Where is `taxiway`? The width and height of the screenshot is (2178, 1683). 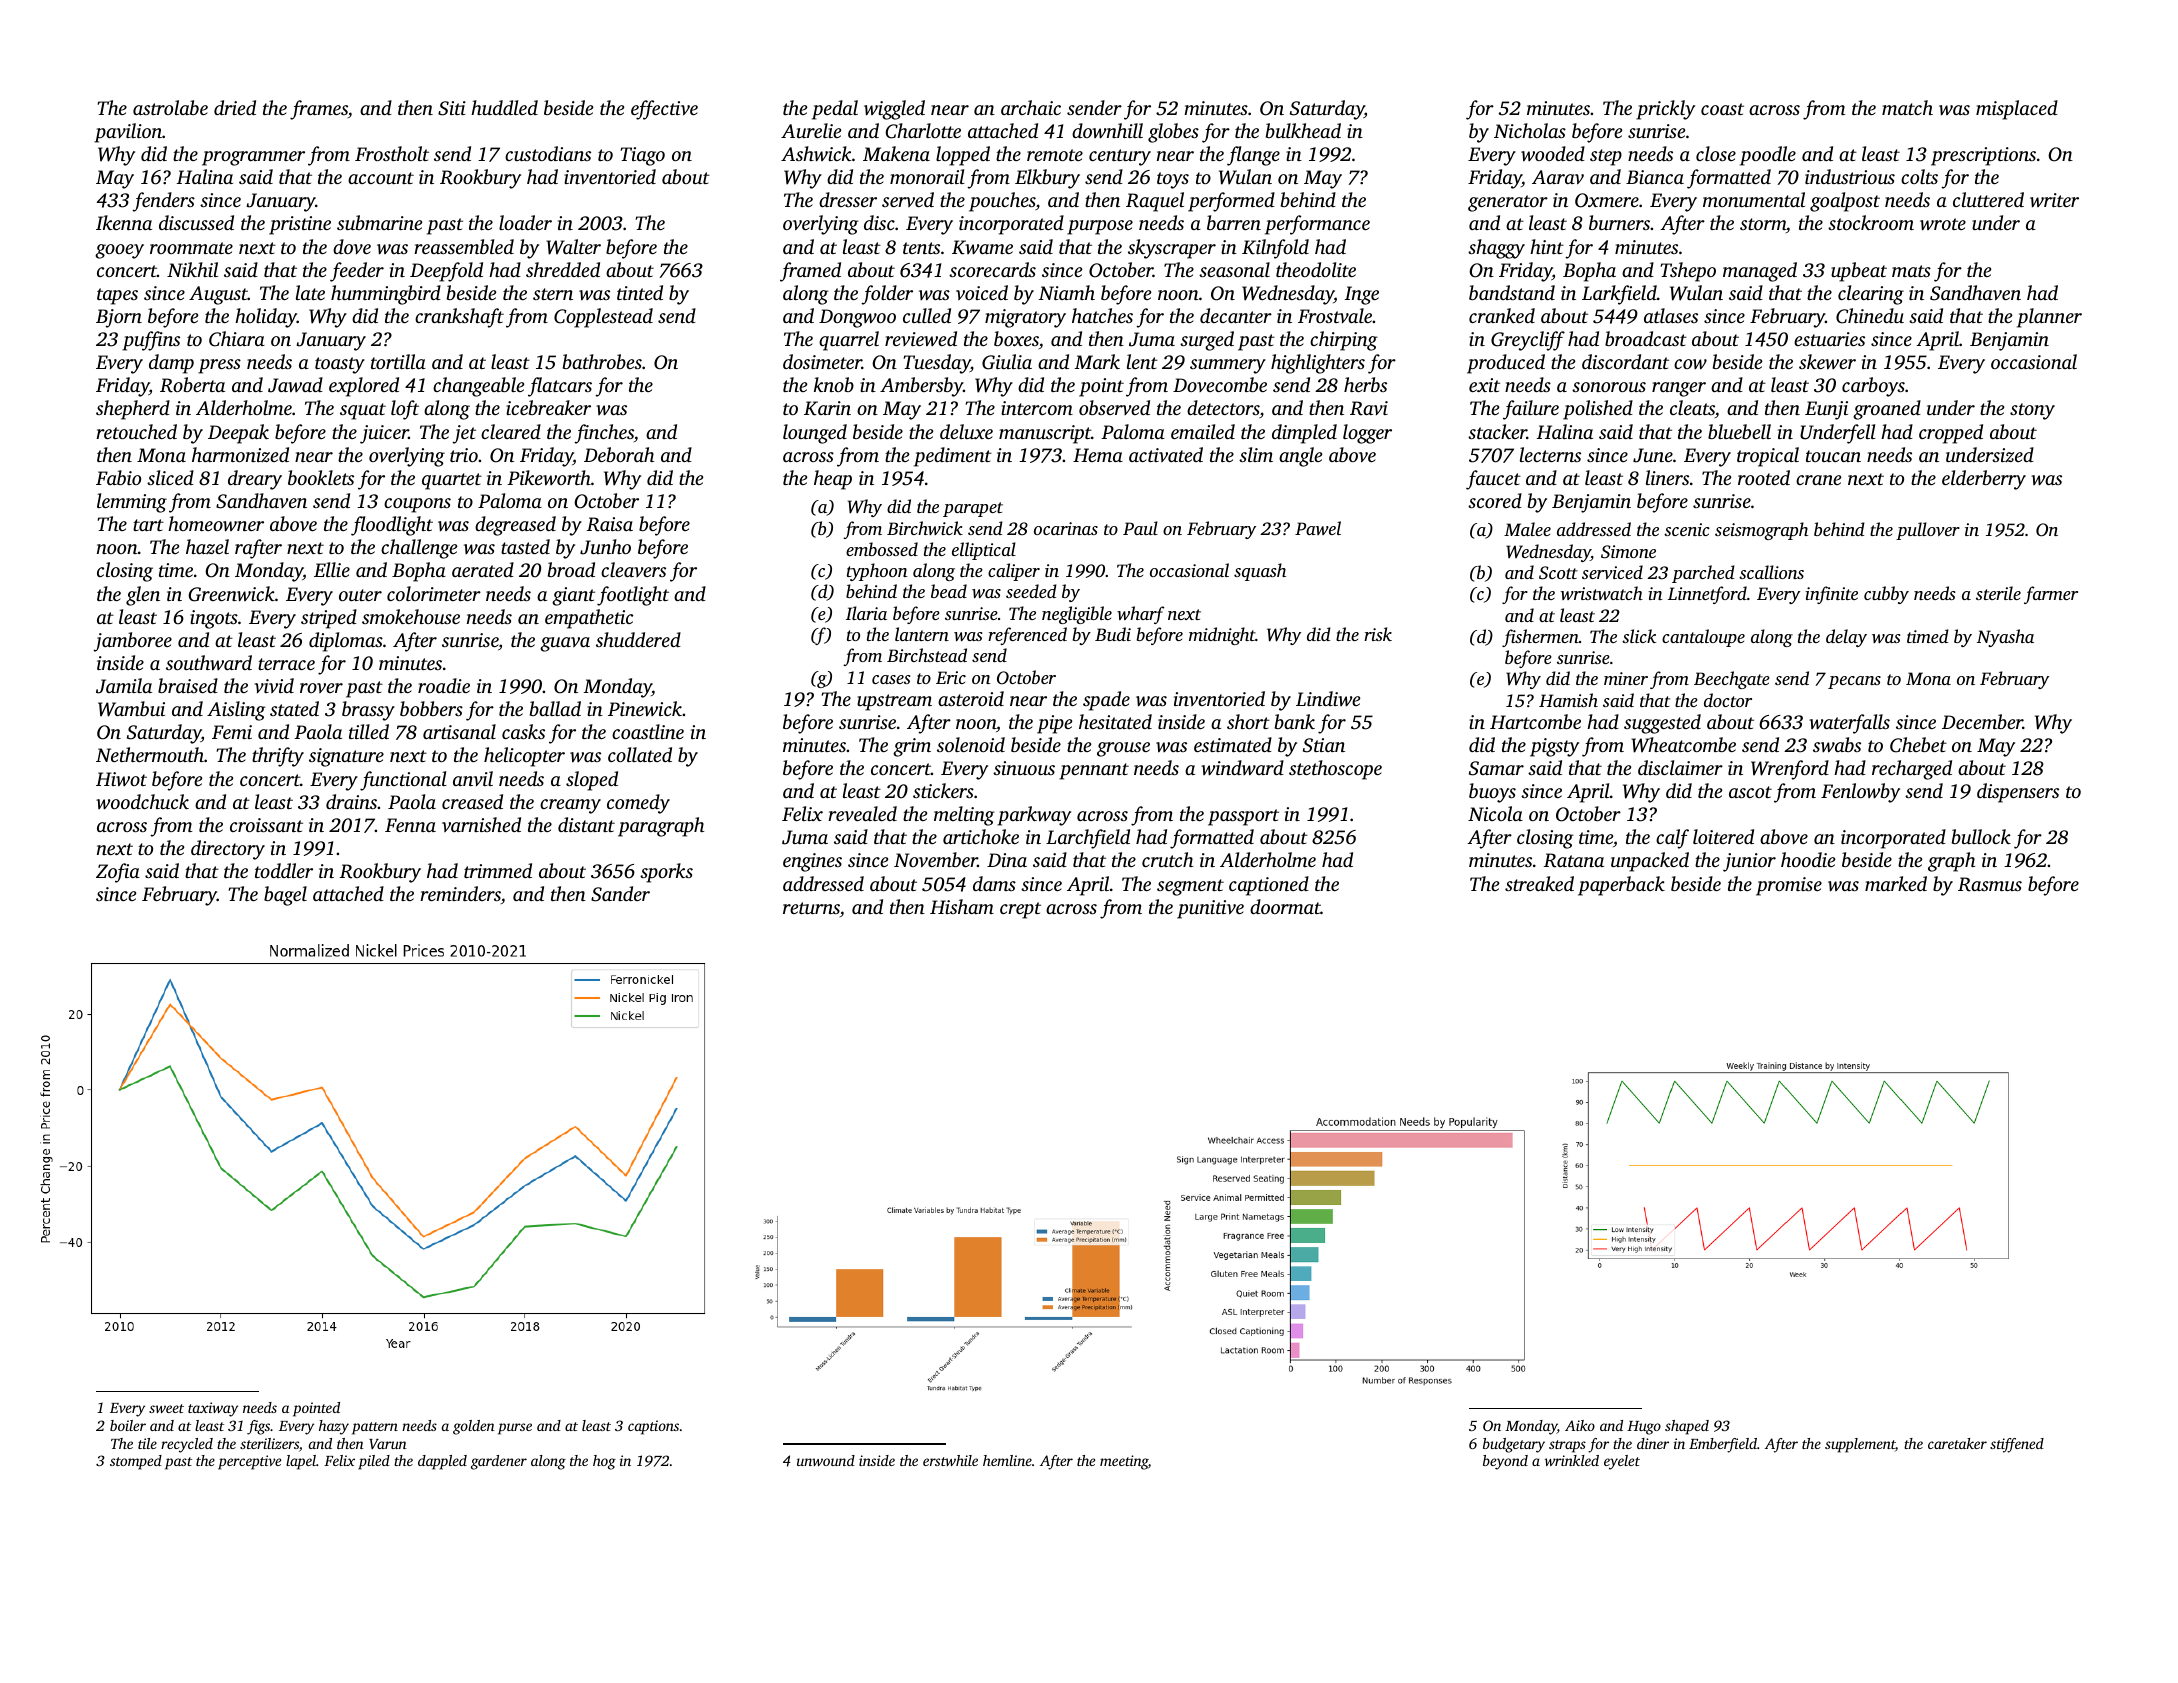 taxiway is located at coordinates (213, 1409).
